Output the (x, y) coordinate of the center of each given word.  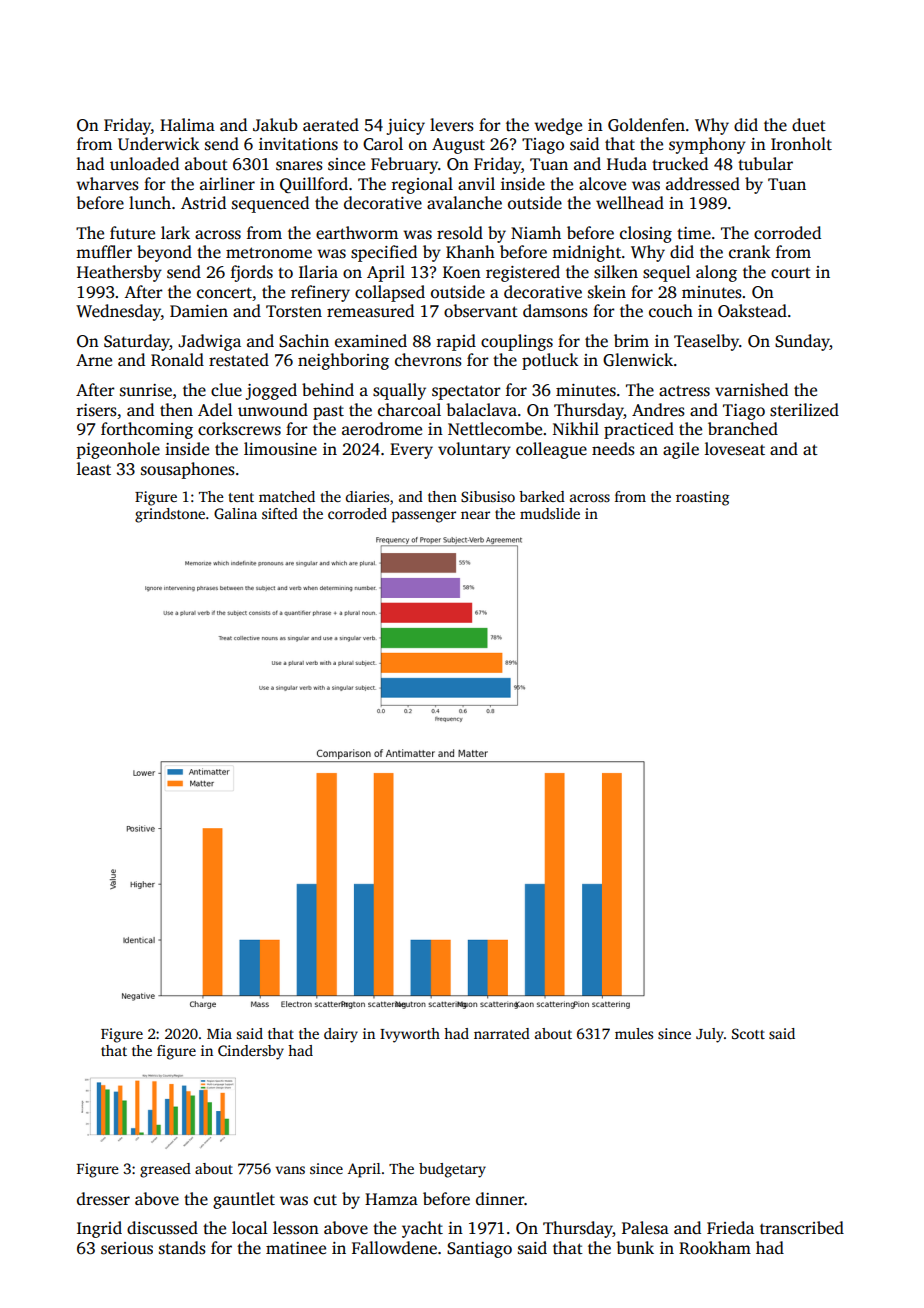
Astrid (203, 203)
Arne (94, 360)
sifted (280, 513)
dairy (341, 1035)
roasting (702, 498)
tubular (765, 163)
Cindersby (251, 1052)
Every (411, 451)
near (475, 515)
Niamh (536, 232)
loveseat (735, 449)
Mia (219, 1033)
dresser (103, 1199)
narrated (502, 1033)
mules (634, 1033)
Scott (748, 1033)
